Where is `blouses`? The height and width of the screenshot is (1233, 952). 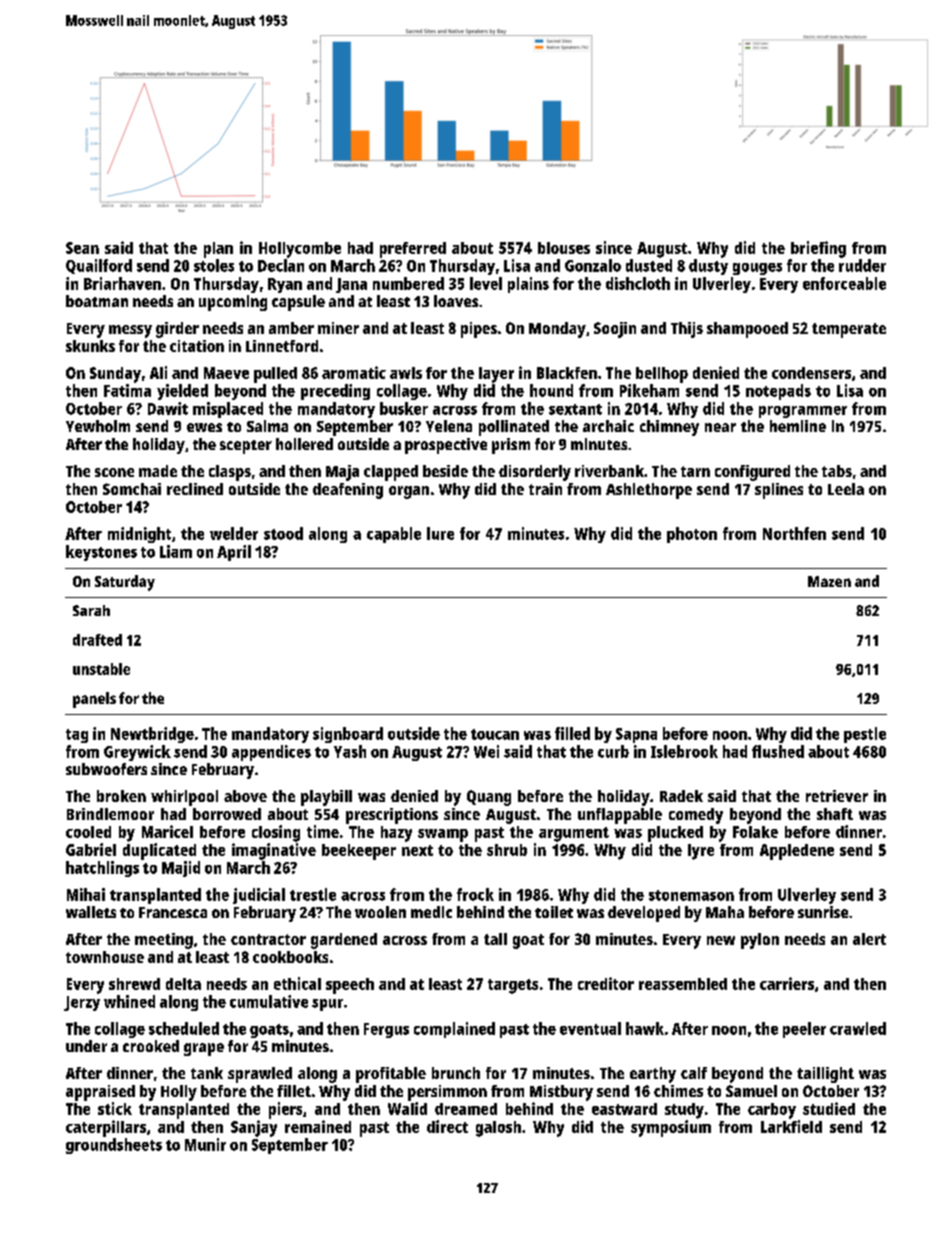
blouses is located at coordinates (564, 248).
